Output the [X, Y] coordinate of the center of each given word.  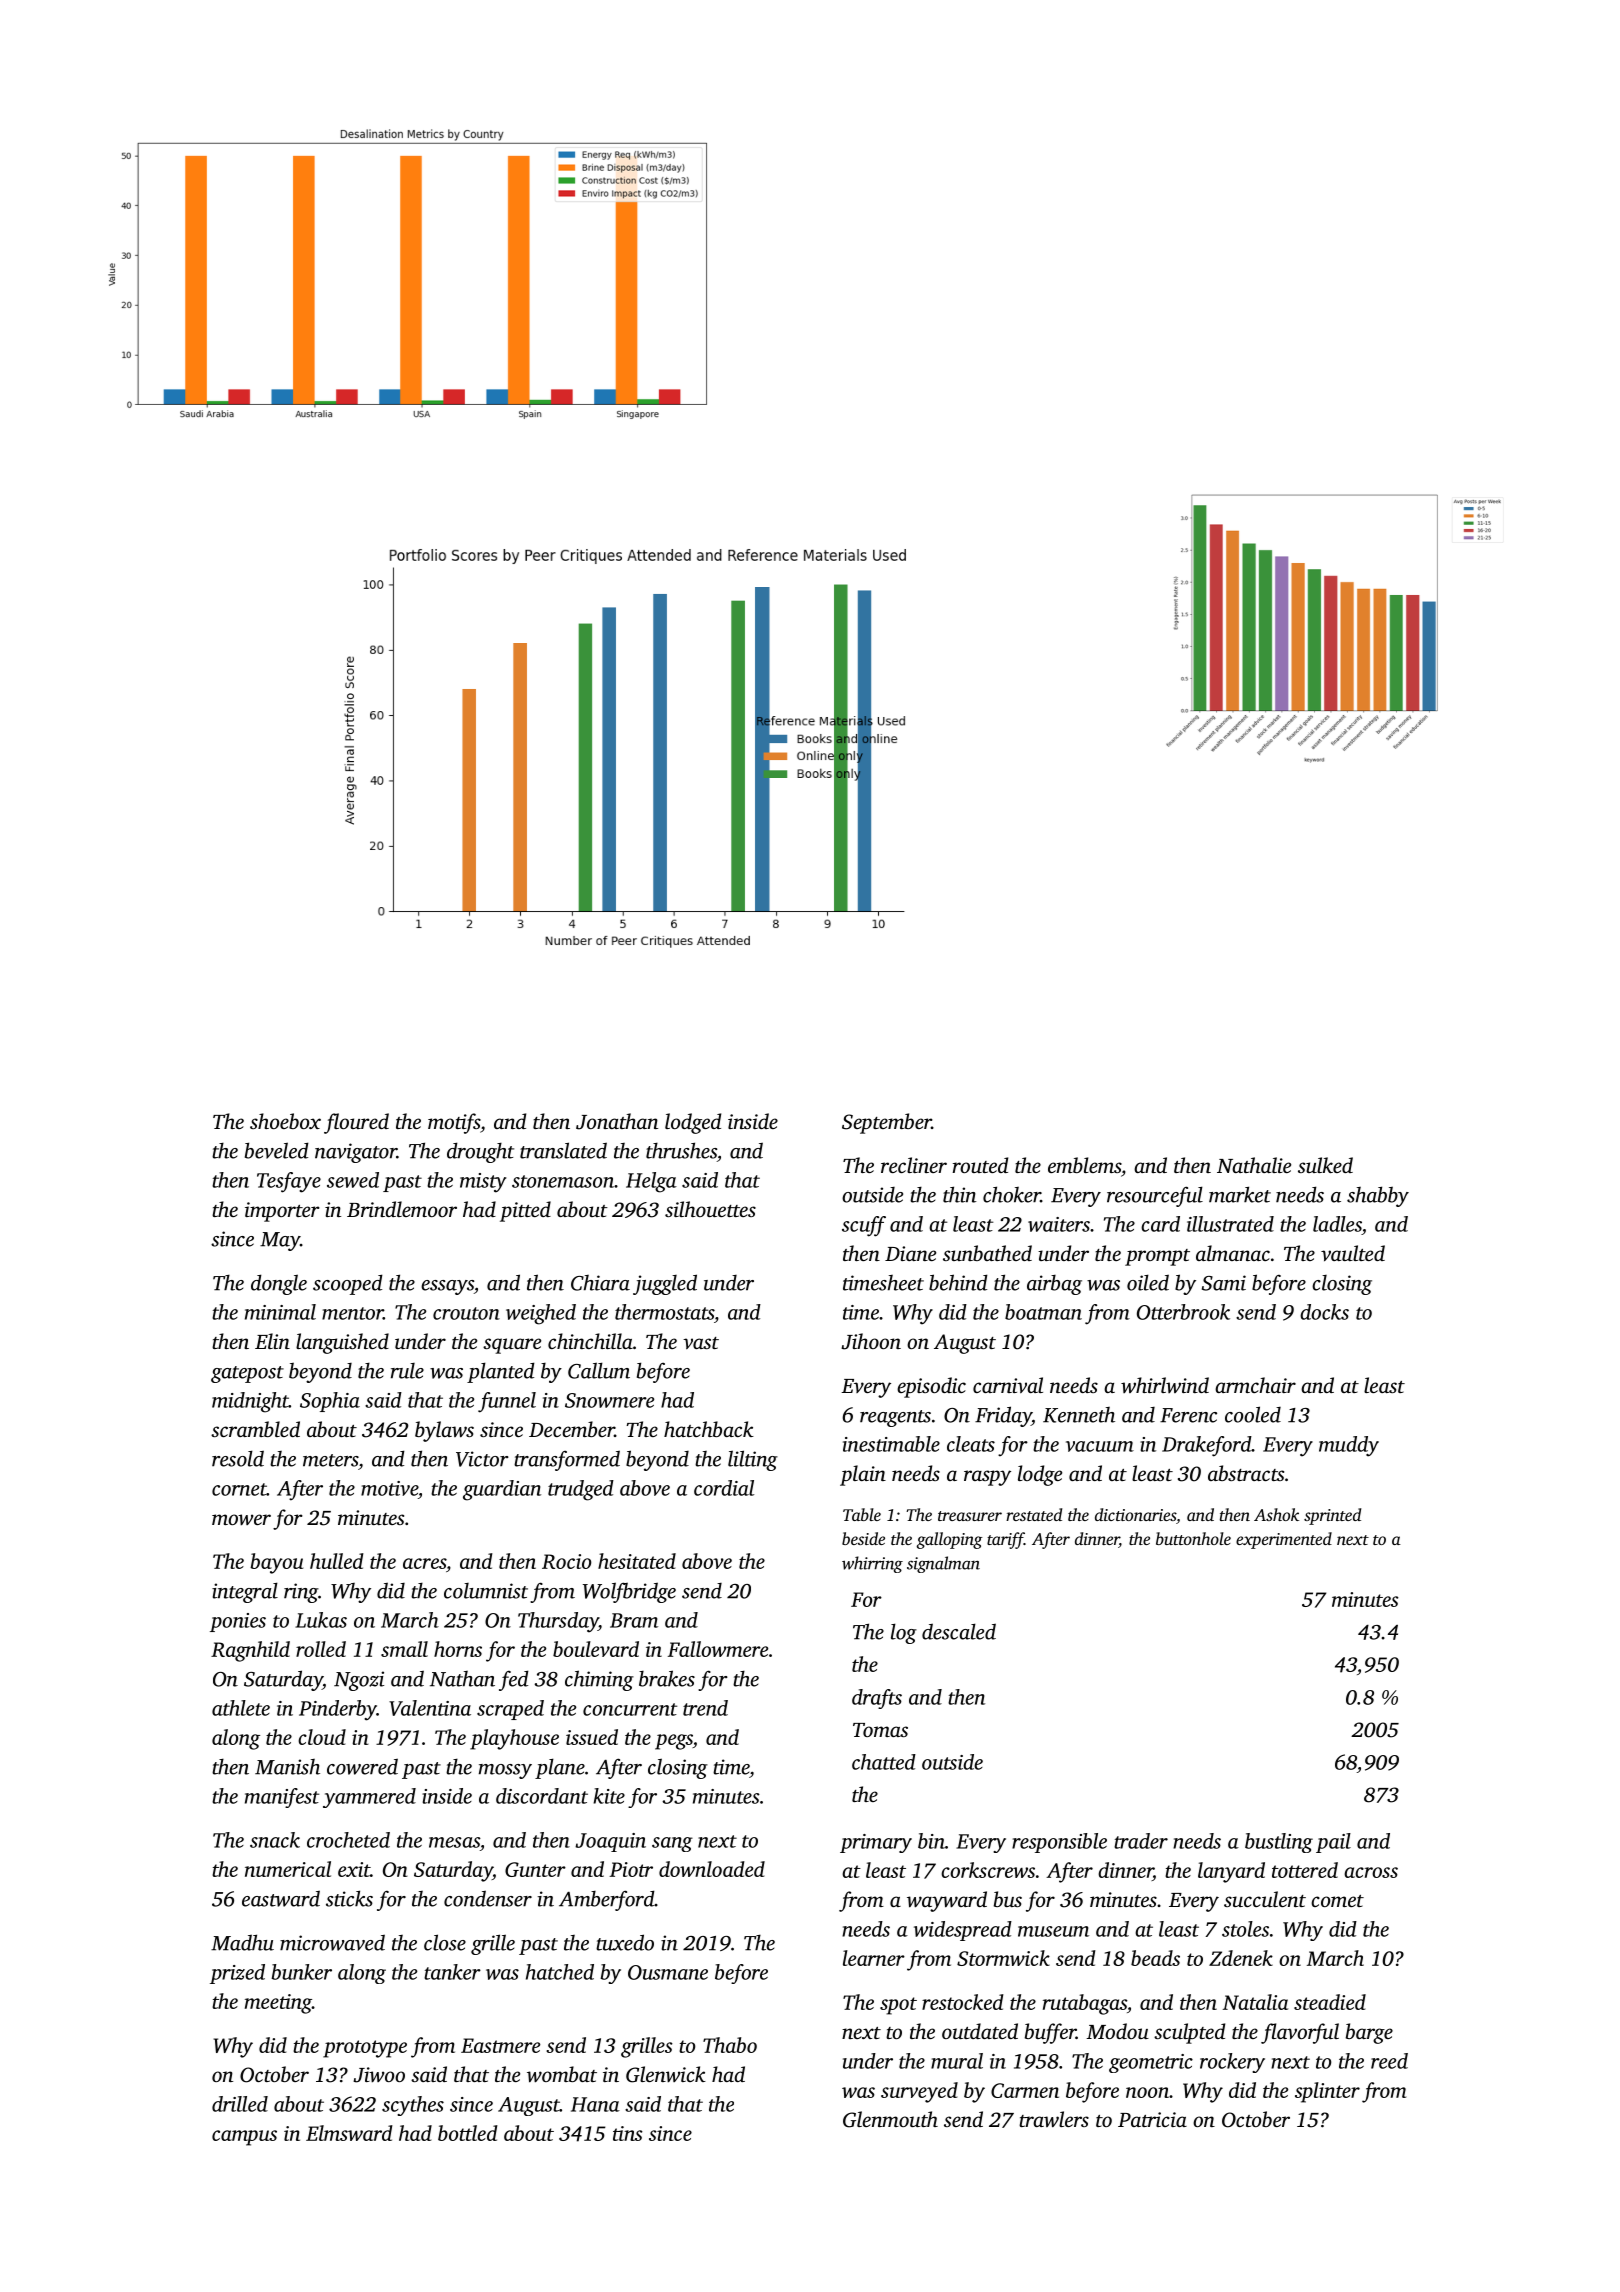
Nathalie [1254, 1165]
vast [701, 1343]
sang [672, 1844]
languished [342, 1343]
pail [1333, 1843]
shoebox [285, 1121]
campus [244, 2138]
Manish [287, 1767]
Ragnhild [250, 1651]
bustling [1279, 1843]
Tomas [880, 1730]
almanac [1233, 1253]
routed [980, 1165]
